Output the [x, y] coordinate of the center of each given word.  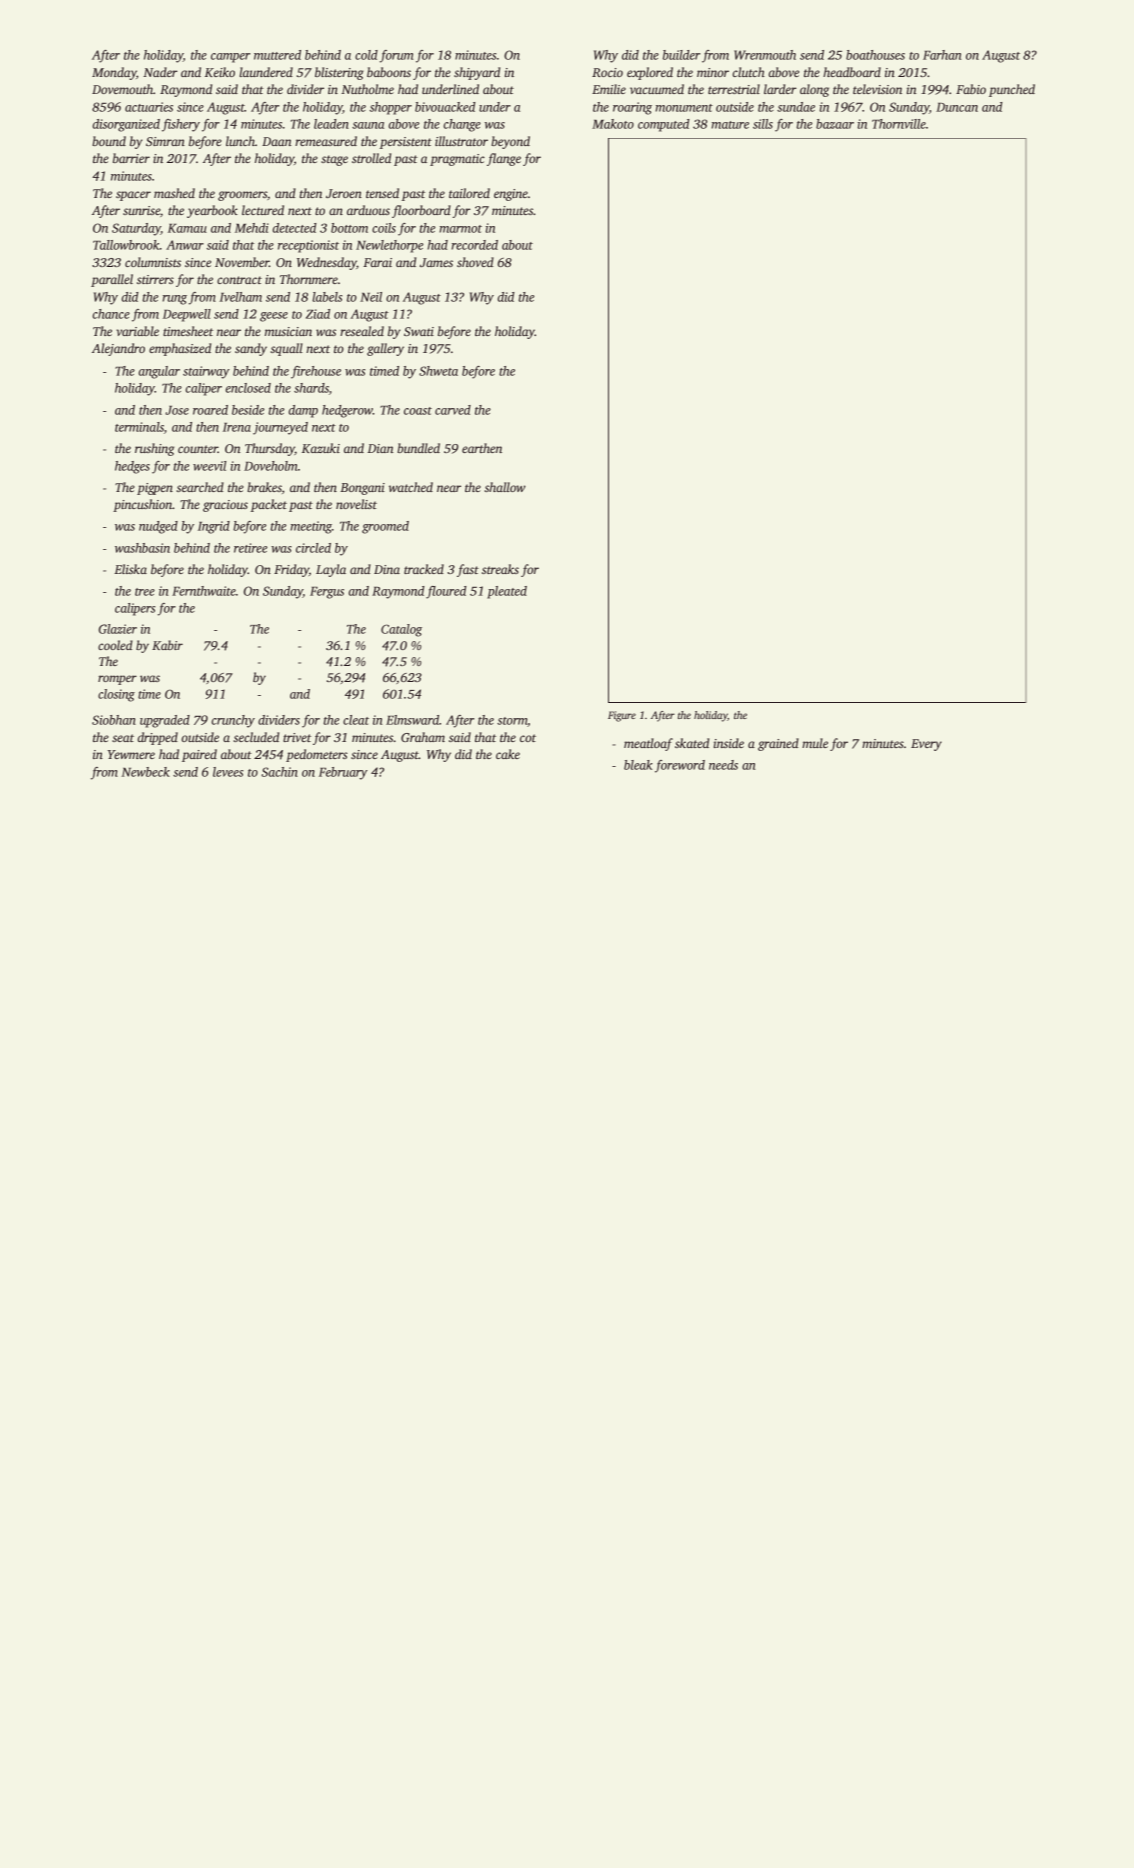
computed [664, 125]
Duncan [957, 107]
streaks [500, 569]
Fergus [327, 593]
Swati [419, 331]
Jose [177, 410]
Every [926, 745]
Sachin [279, 772]
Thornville [899, 124]
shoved [475, 262]
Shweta [438, 371]
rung [175, 300]
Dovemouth [122, 89]
